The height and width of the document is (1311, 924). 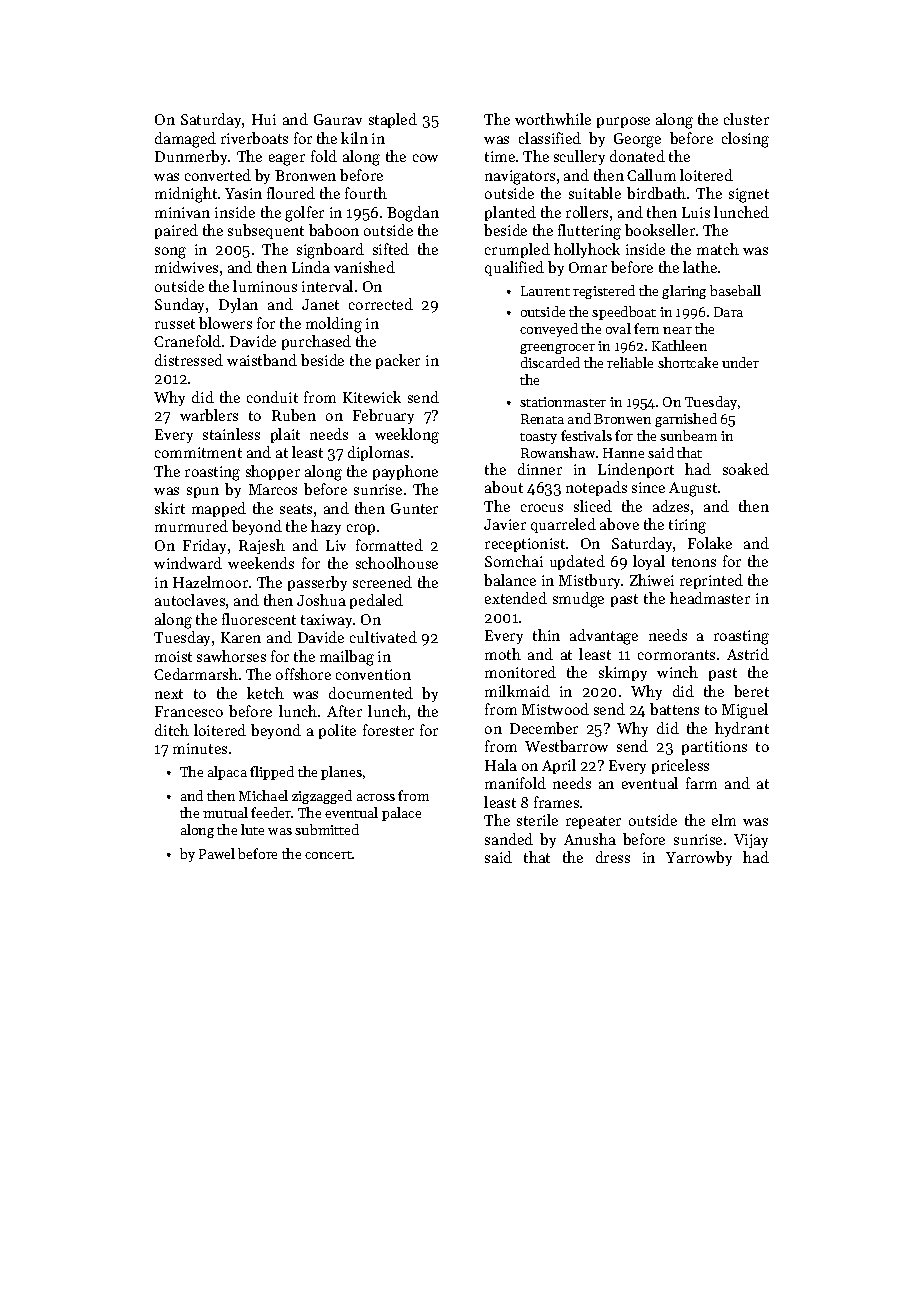 What do you see at coordinates (264, 119) in the document?
I see `Hui` at bounding box center [264, 119].
